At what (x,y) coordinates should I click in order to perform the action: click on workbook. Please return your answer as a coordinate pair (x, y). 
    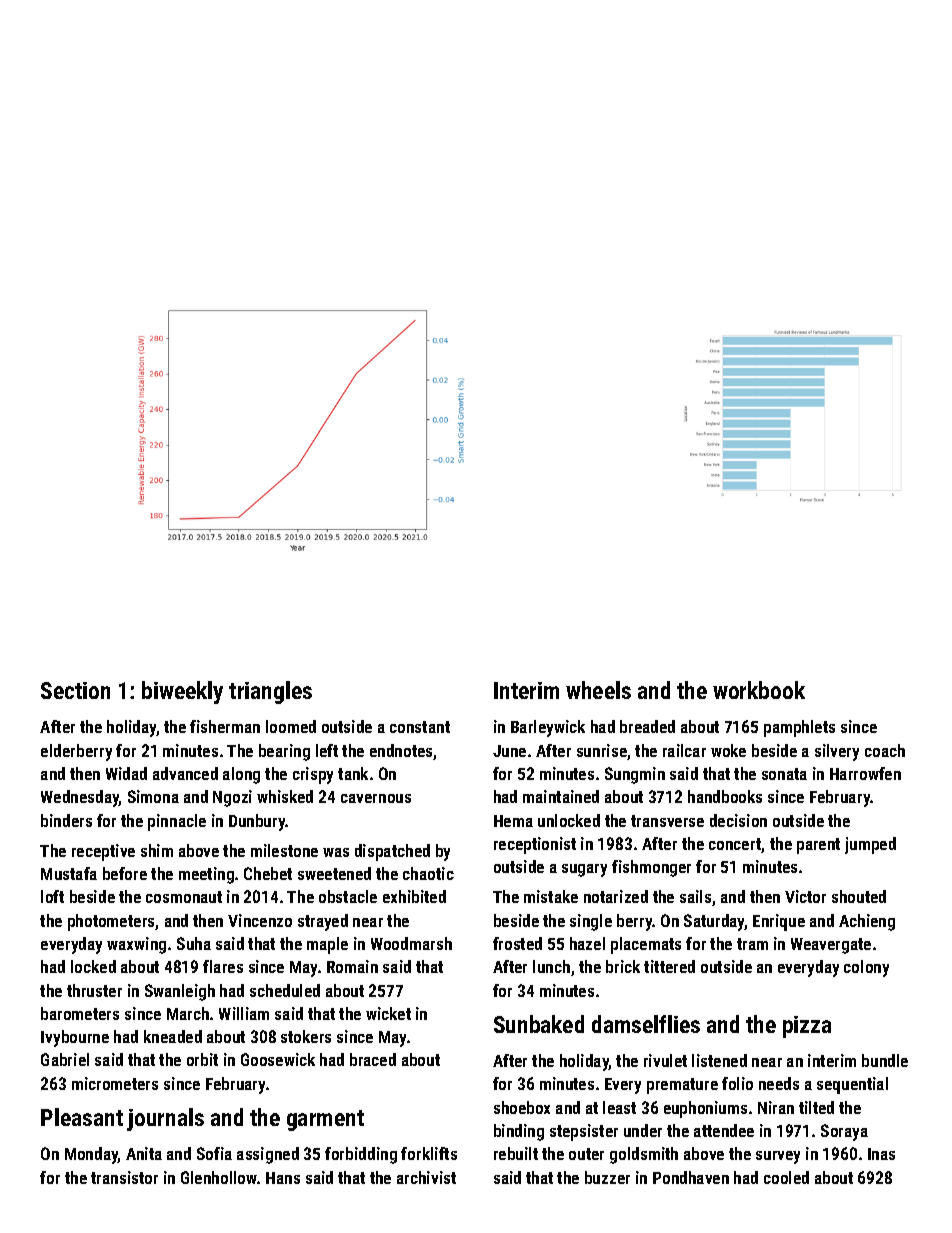
    Looking at the image, I should click on (759, 690).
